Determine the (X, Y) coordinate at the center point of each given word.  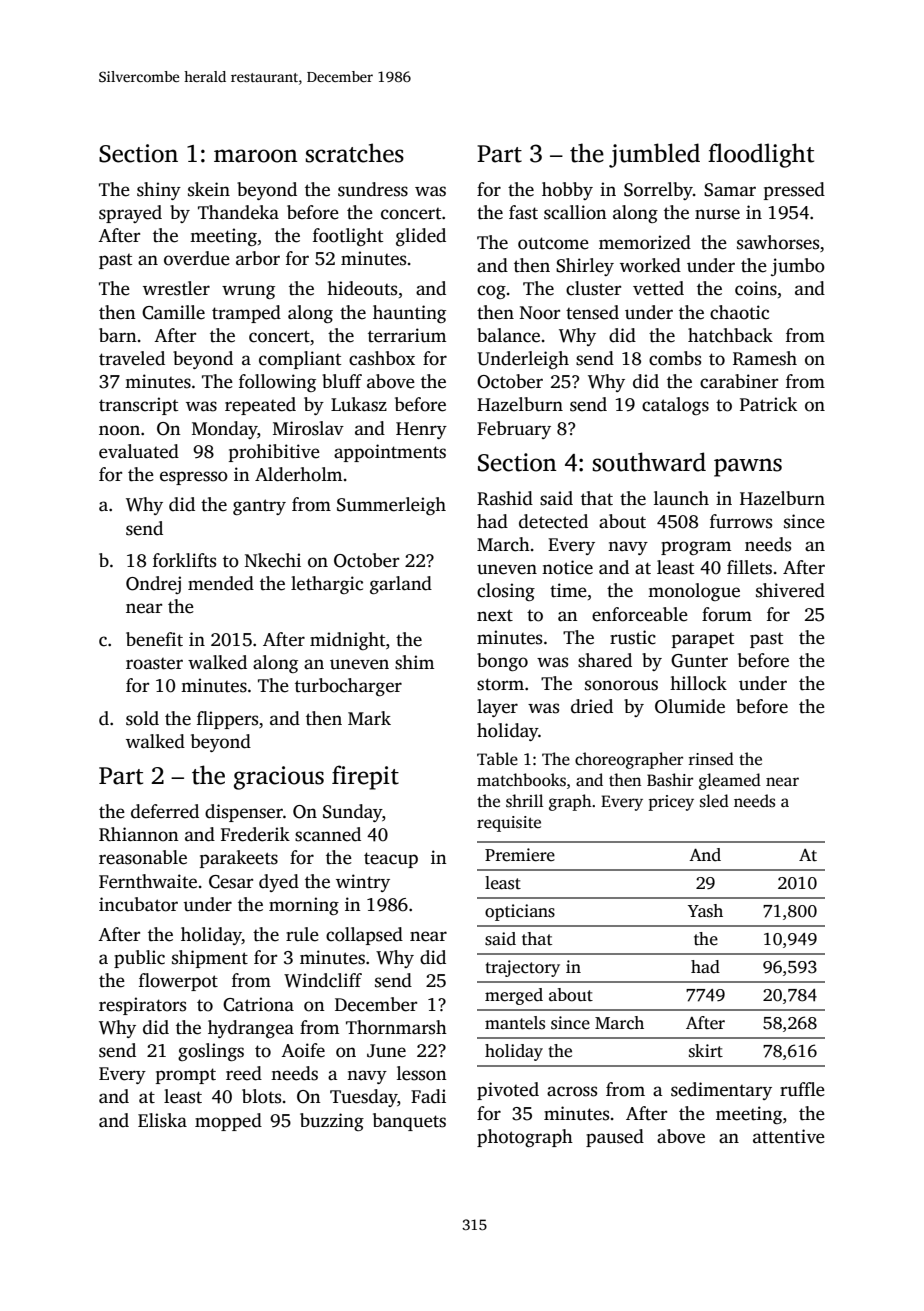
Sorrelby (658, 191)
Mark (369, 718)
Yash (705, 911)
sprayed (130, 214)
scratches (354, 153)
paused (615, 1138)
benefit (154, 639)
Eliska (162, 1120)
